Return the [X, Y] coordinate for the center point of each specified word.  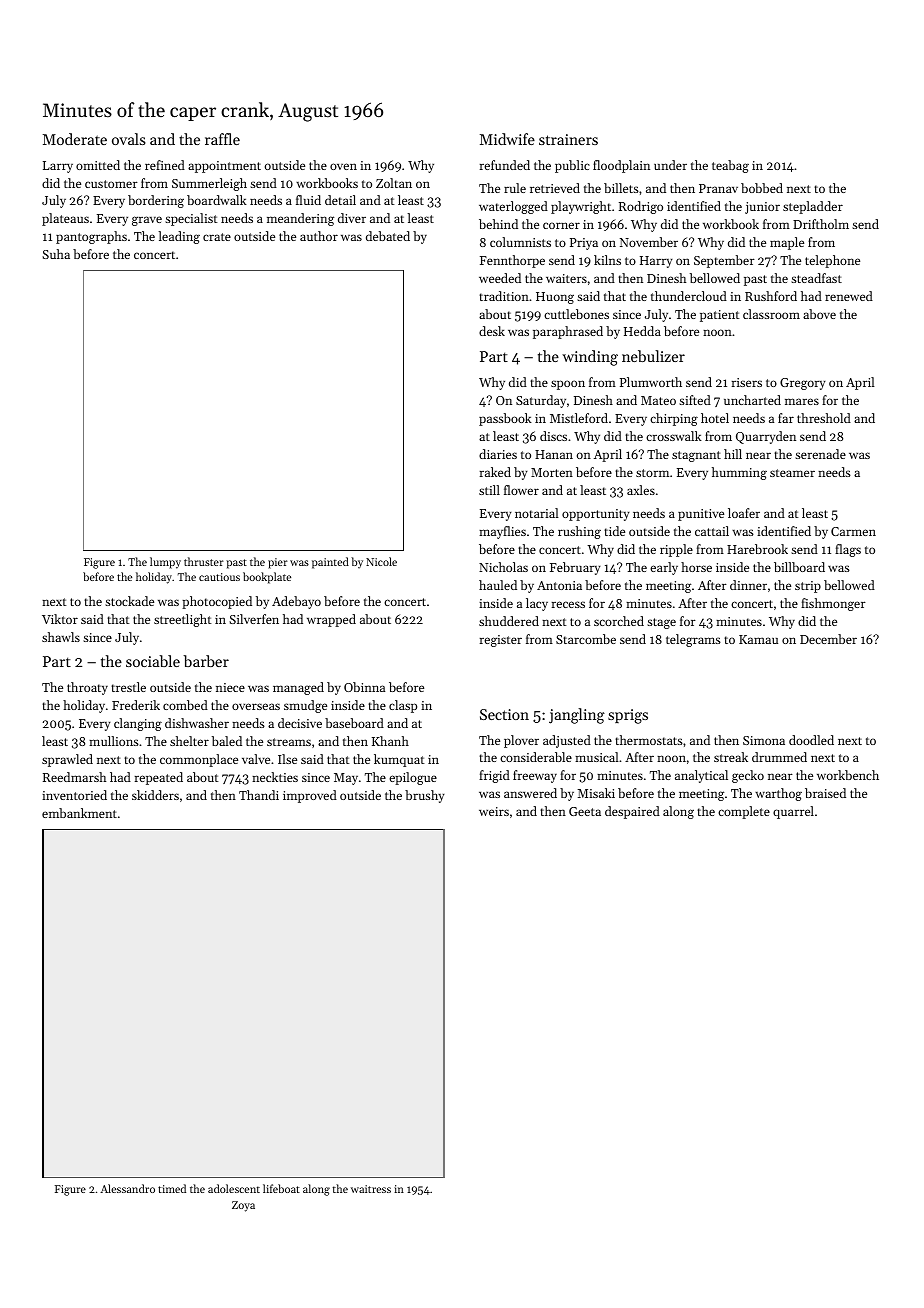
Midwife [507, 139]
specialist [191, 219]
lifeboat [281, 1188]
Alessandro [127, 1188]
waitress [371, 1189]
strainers [568, 139]
